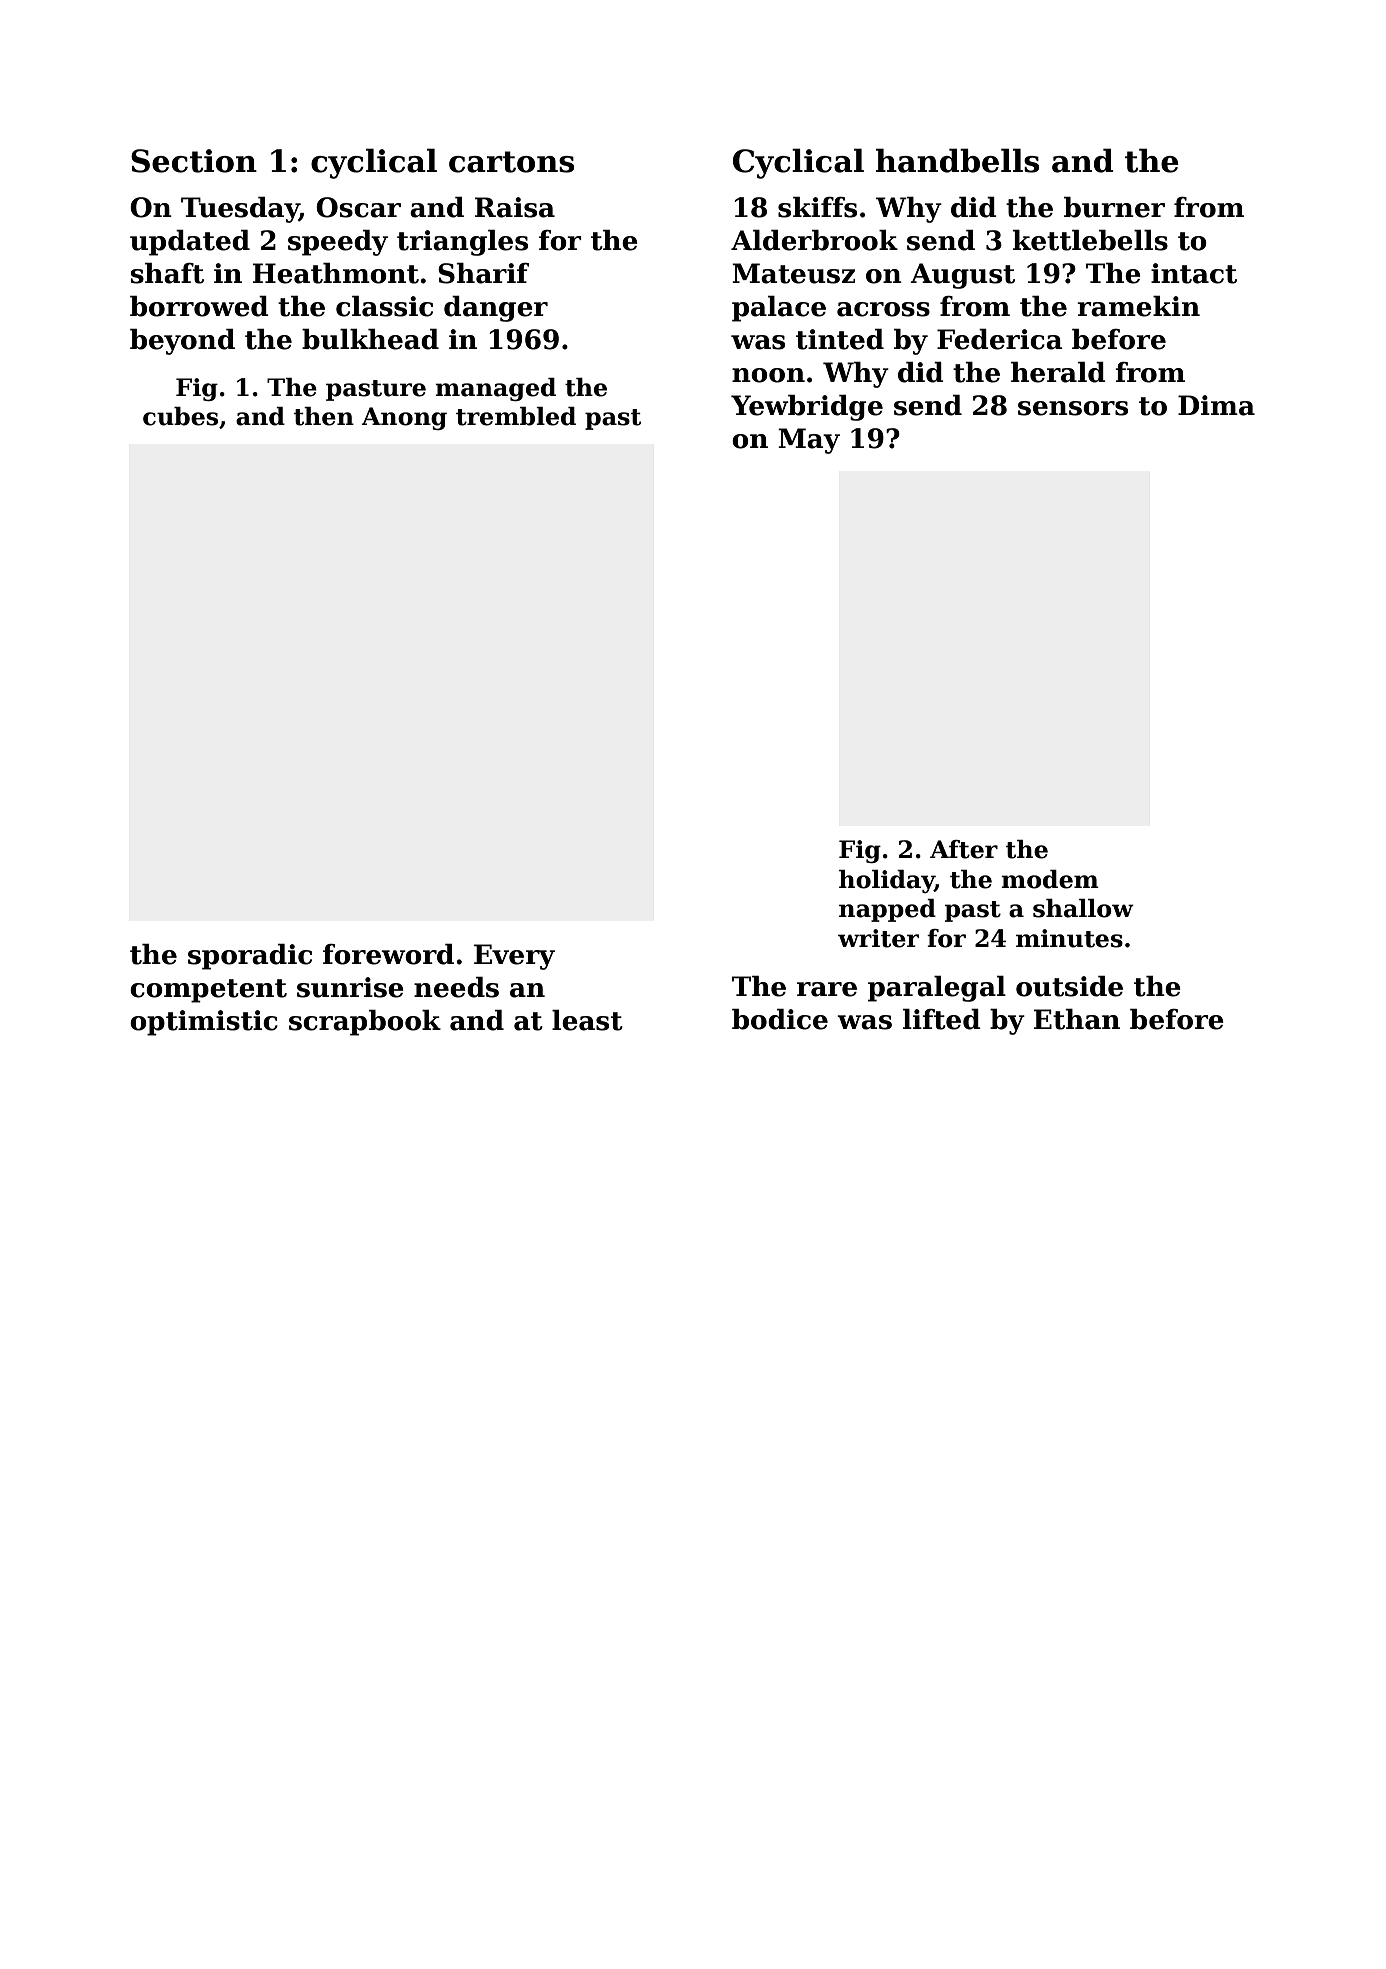 This image has width=1386, height=1969. What do you see at coordinates (250, 957) in the image?
I see `sporadic` at bounding box center [250, 957].
